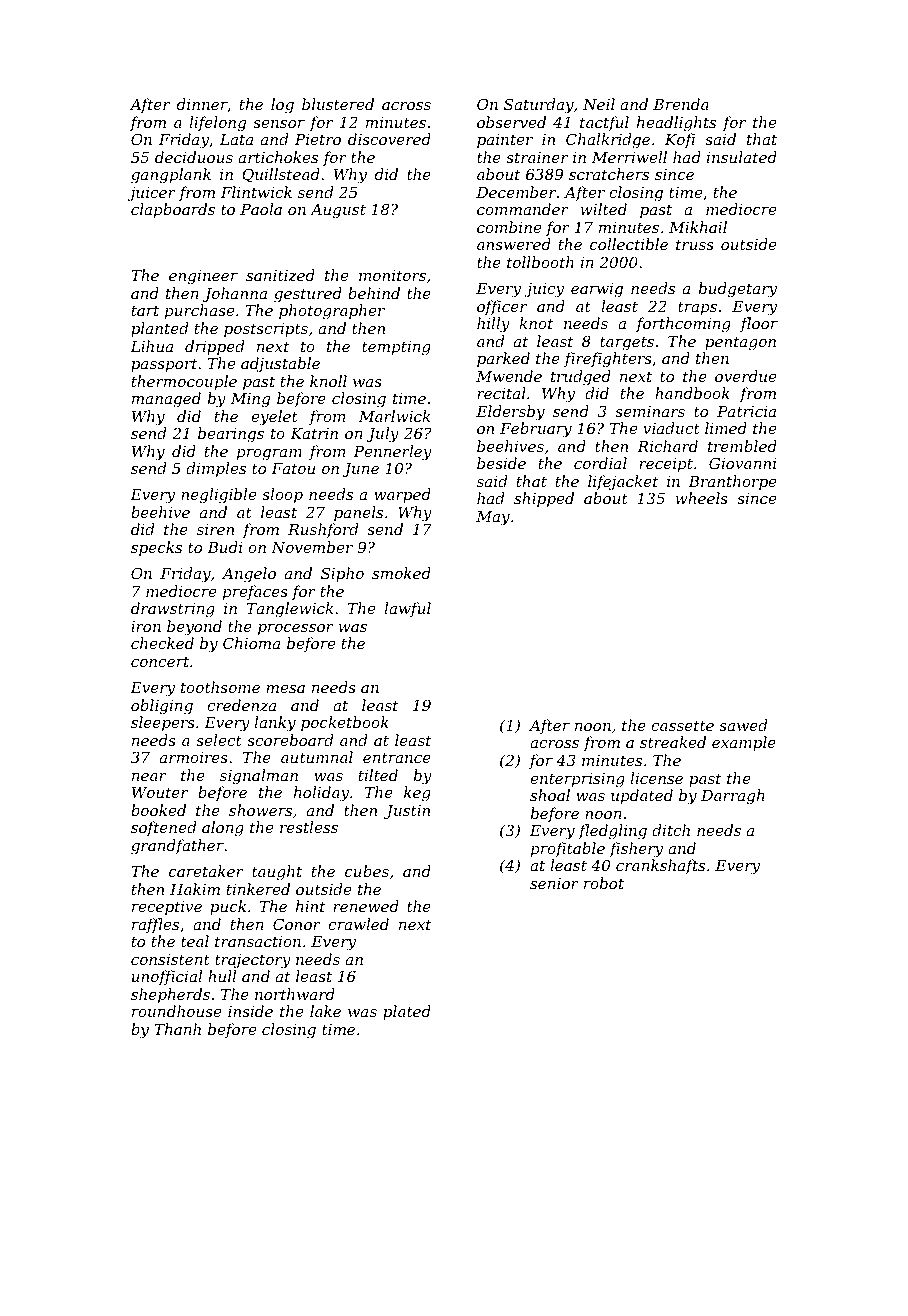 The image size is (908, 1316). What do you see at coordinates (167, 908) in the image?
I see `receptive` at bounding box center [167, 908].
